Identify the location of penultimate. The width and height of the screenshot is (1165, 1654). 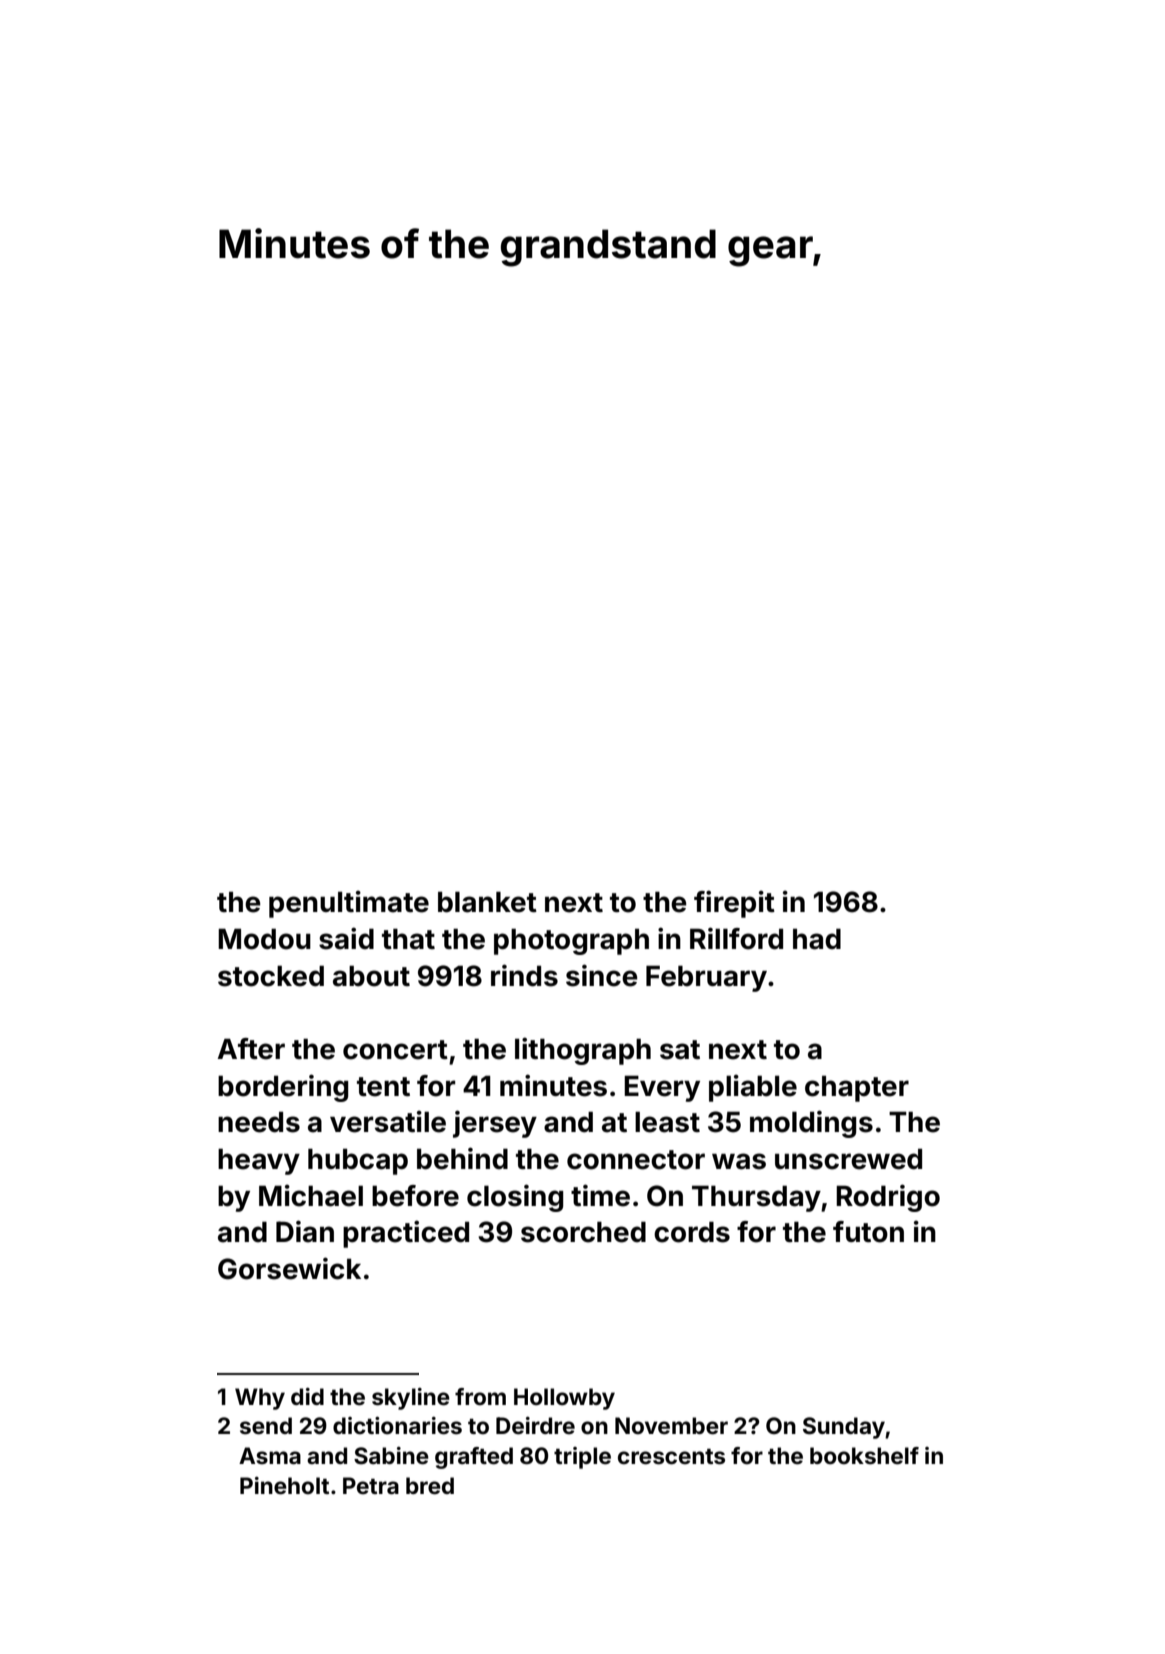
(349, 904).
